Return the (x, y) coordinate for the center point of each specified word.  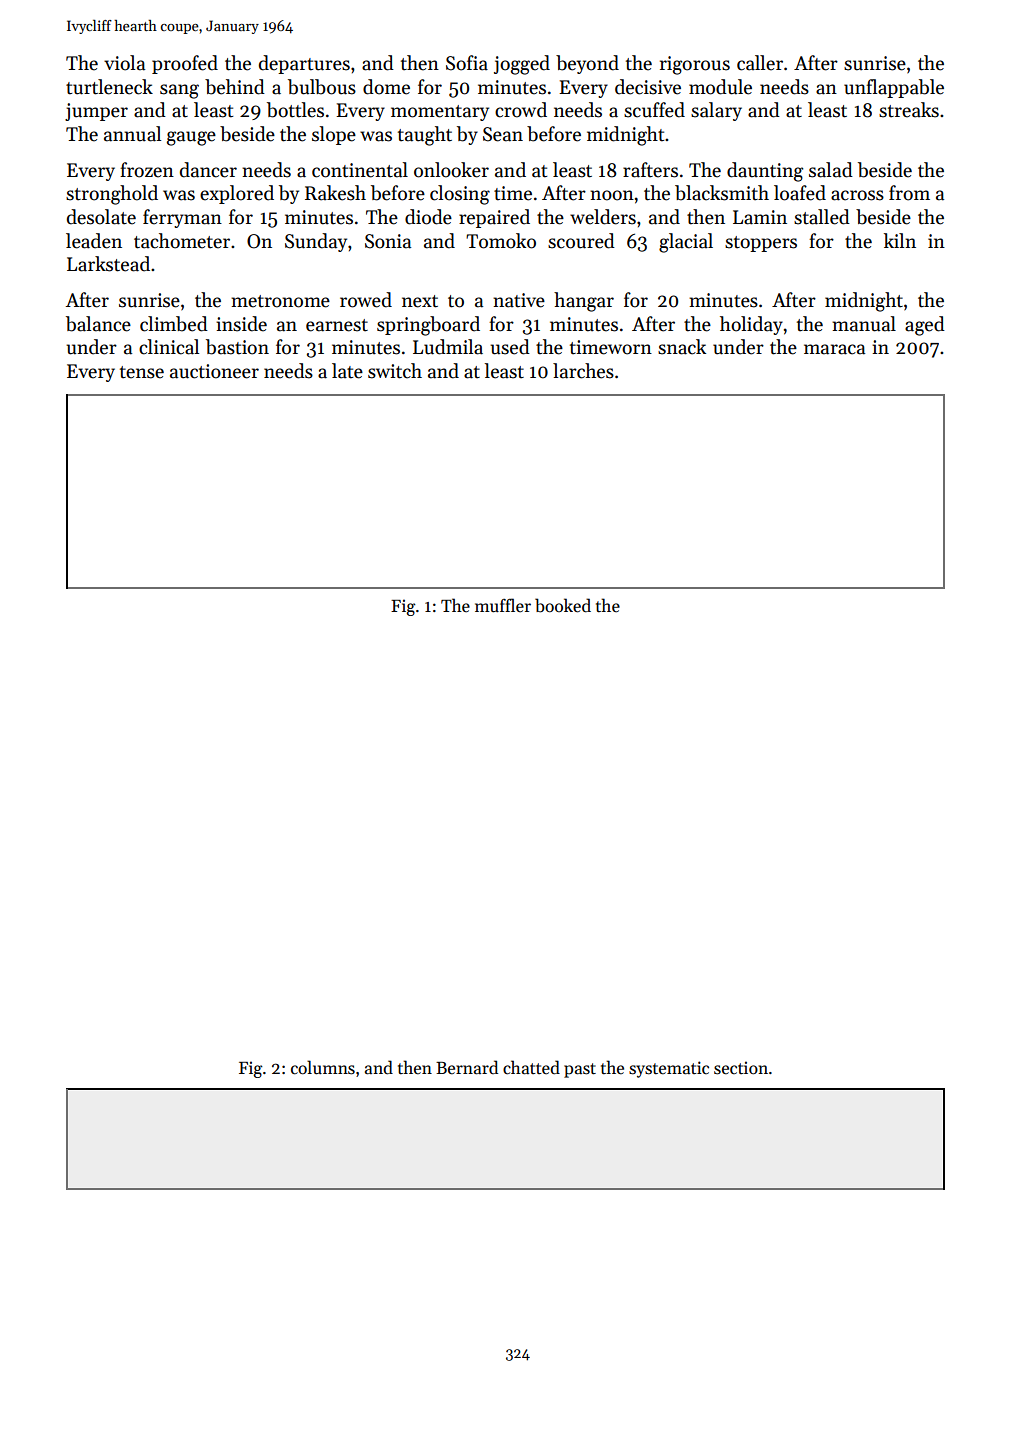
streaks (909, 110)
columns (323, 1067)
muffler (503, 605)
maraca (834, 349)
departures (304, 64)
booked (563, 605)
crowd (521, 110)
